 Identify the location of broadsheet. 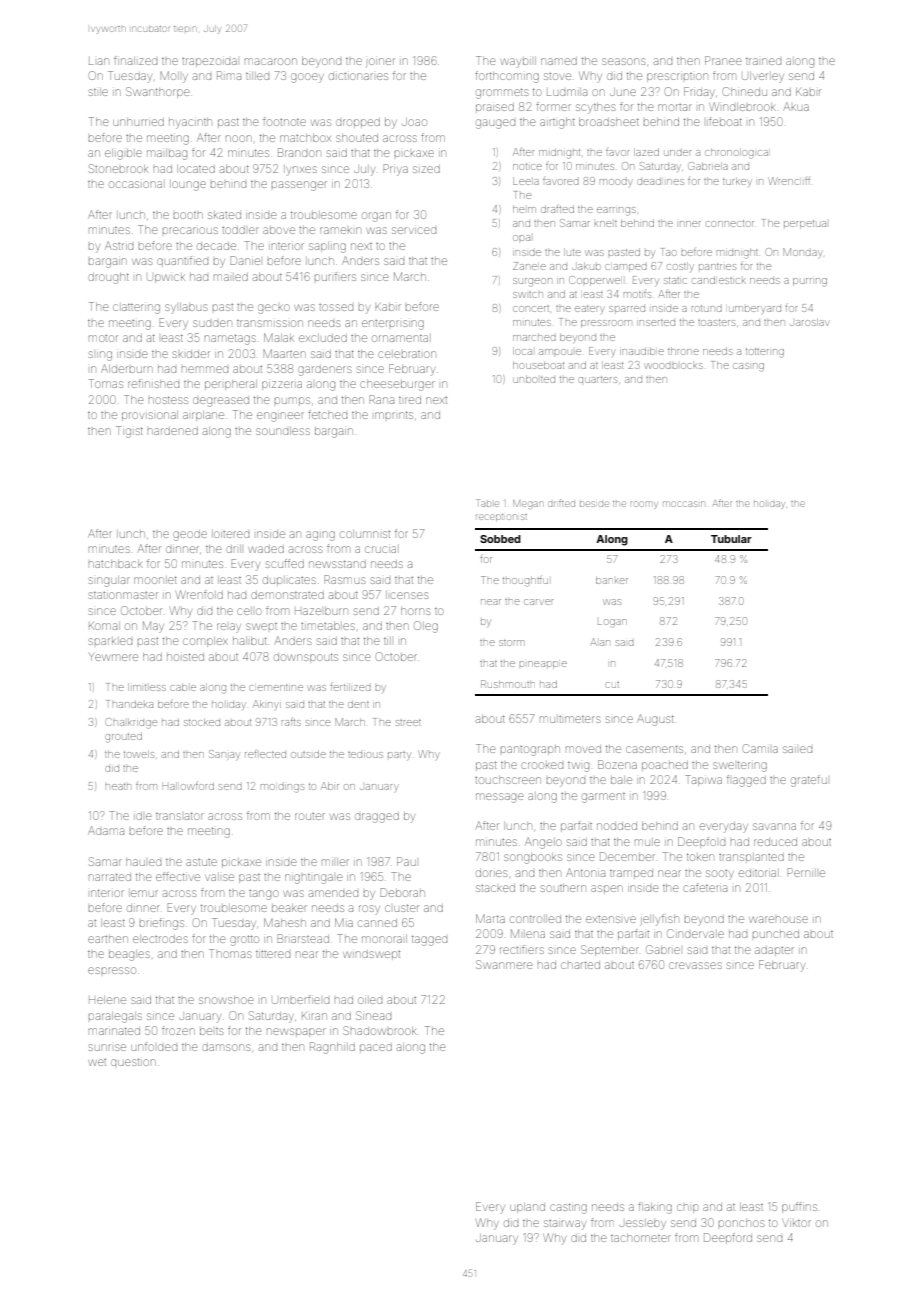
(609, 122).
